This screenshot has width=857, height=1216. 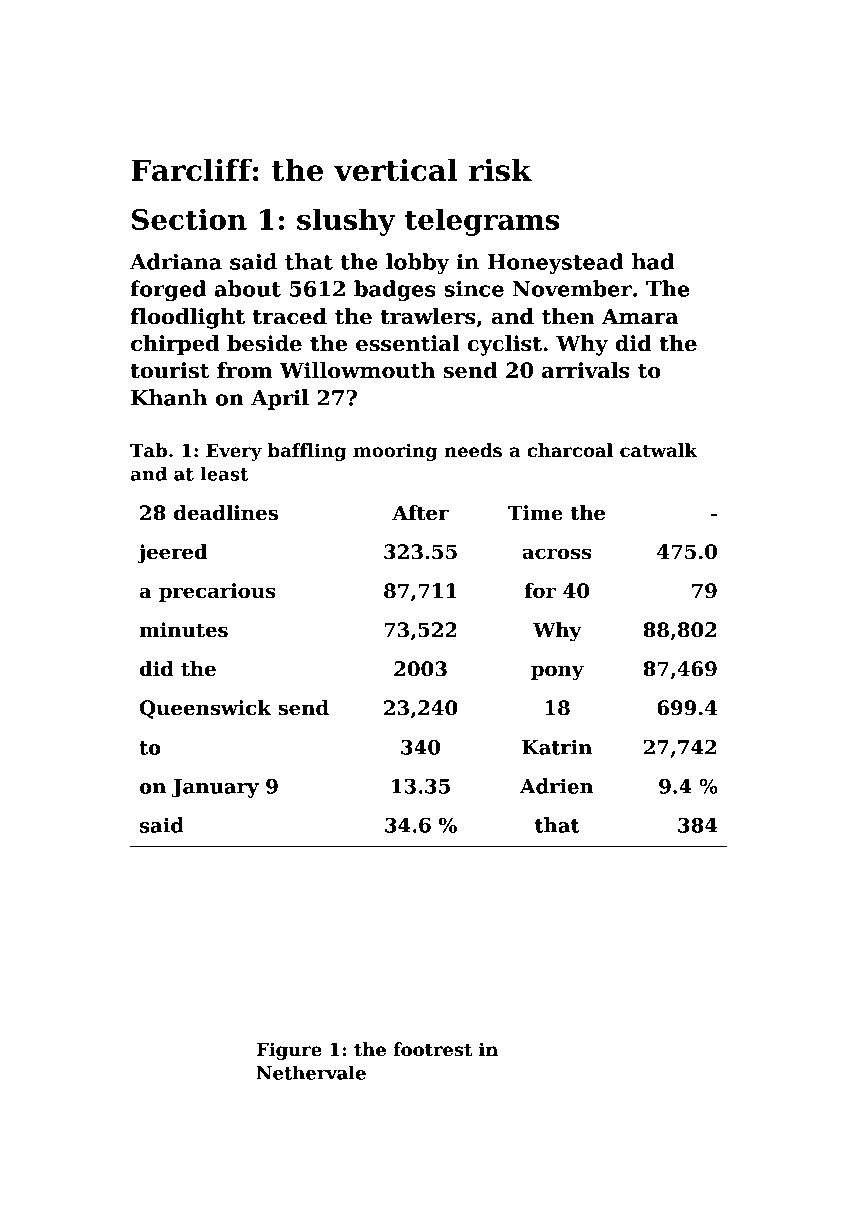 I want to click on Nethervale, so click(x=311, y=1072).
